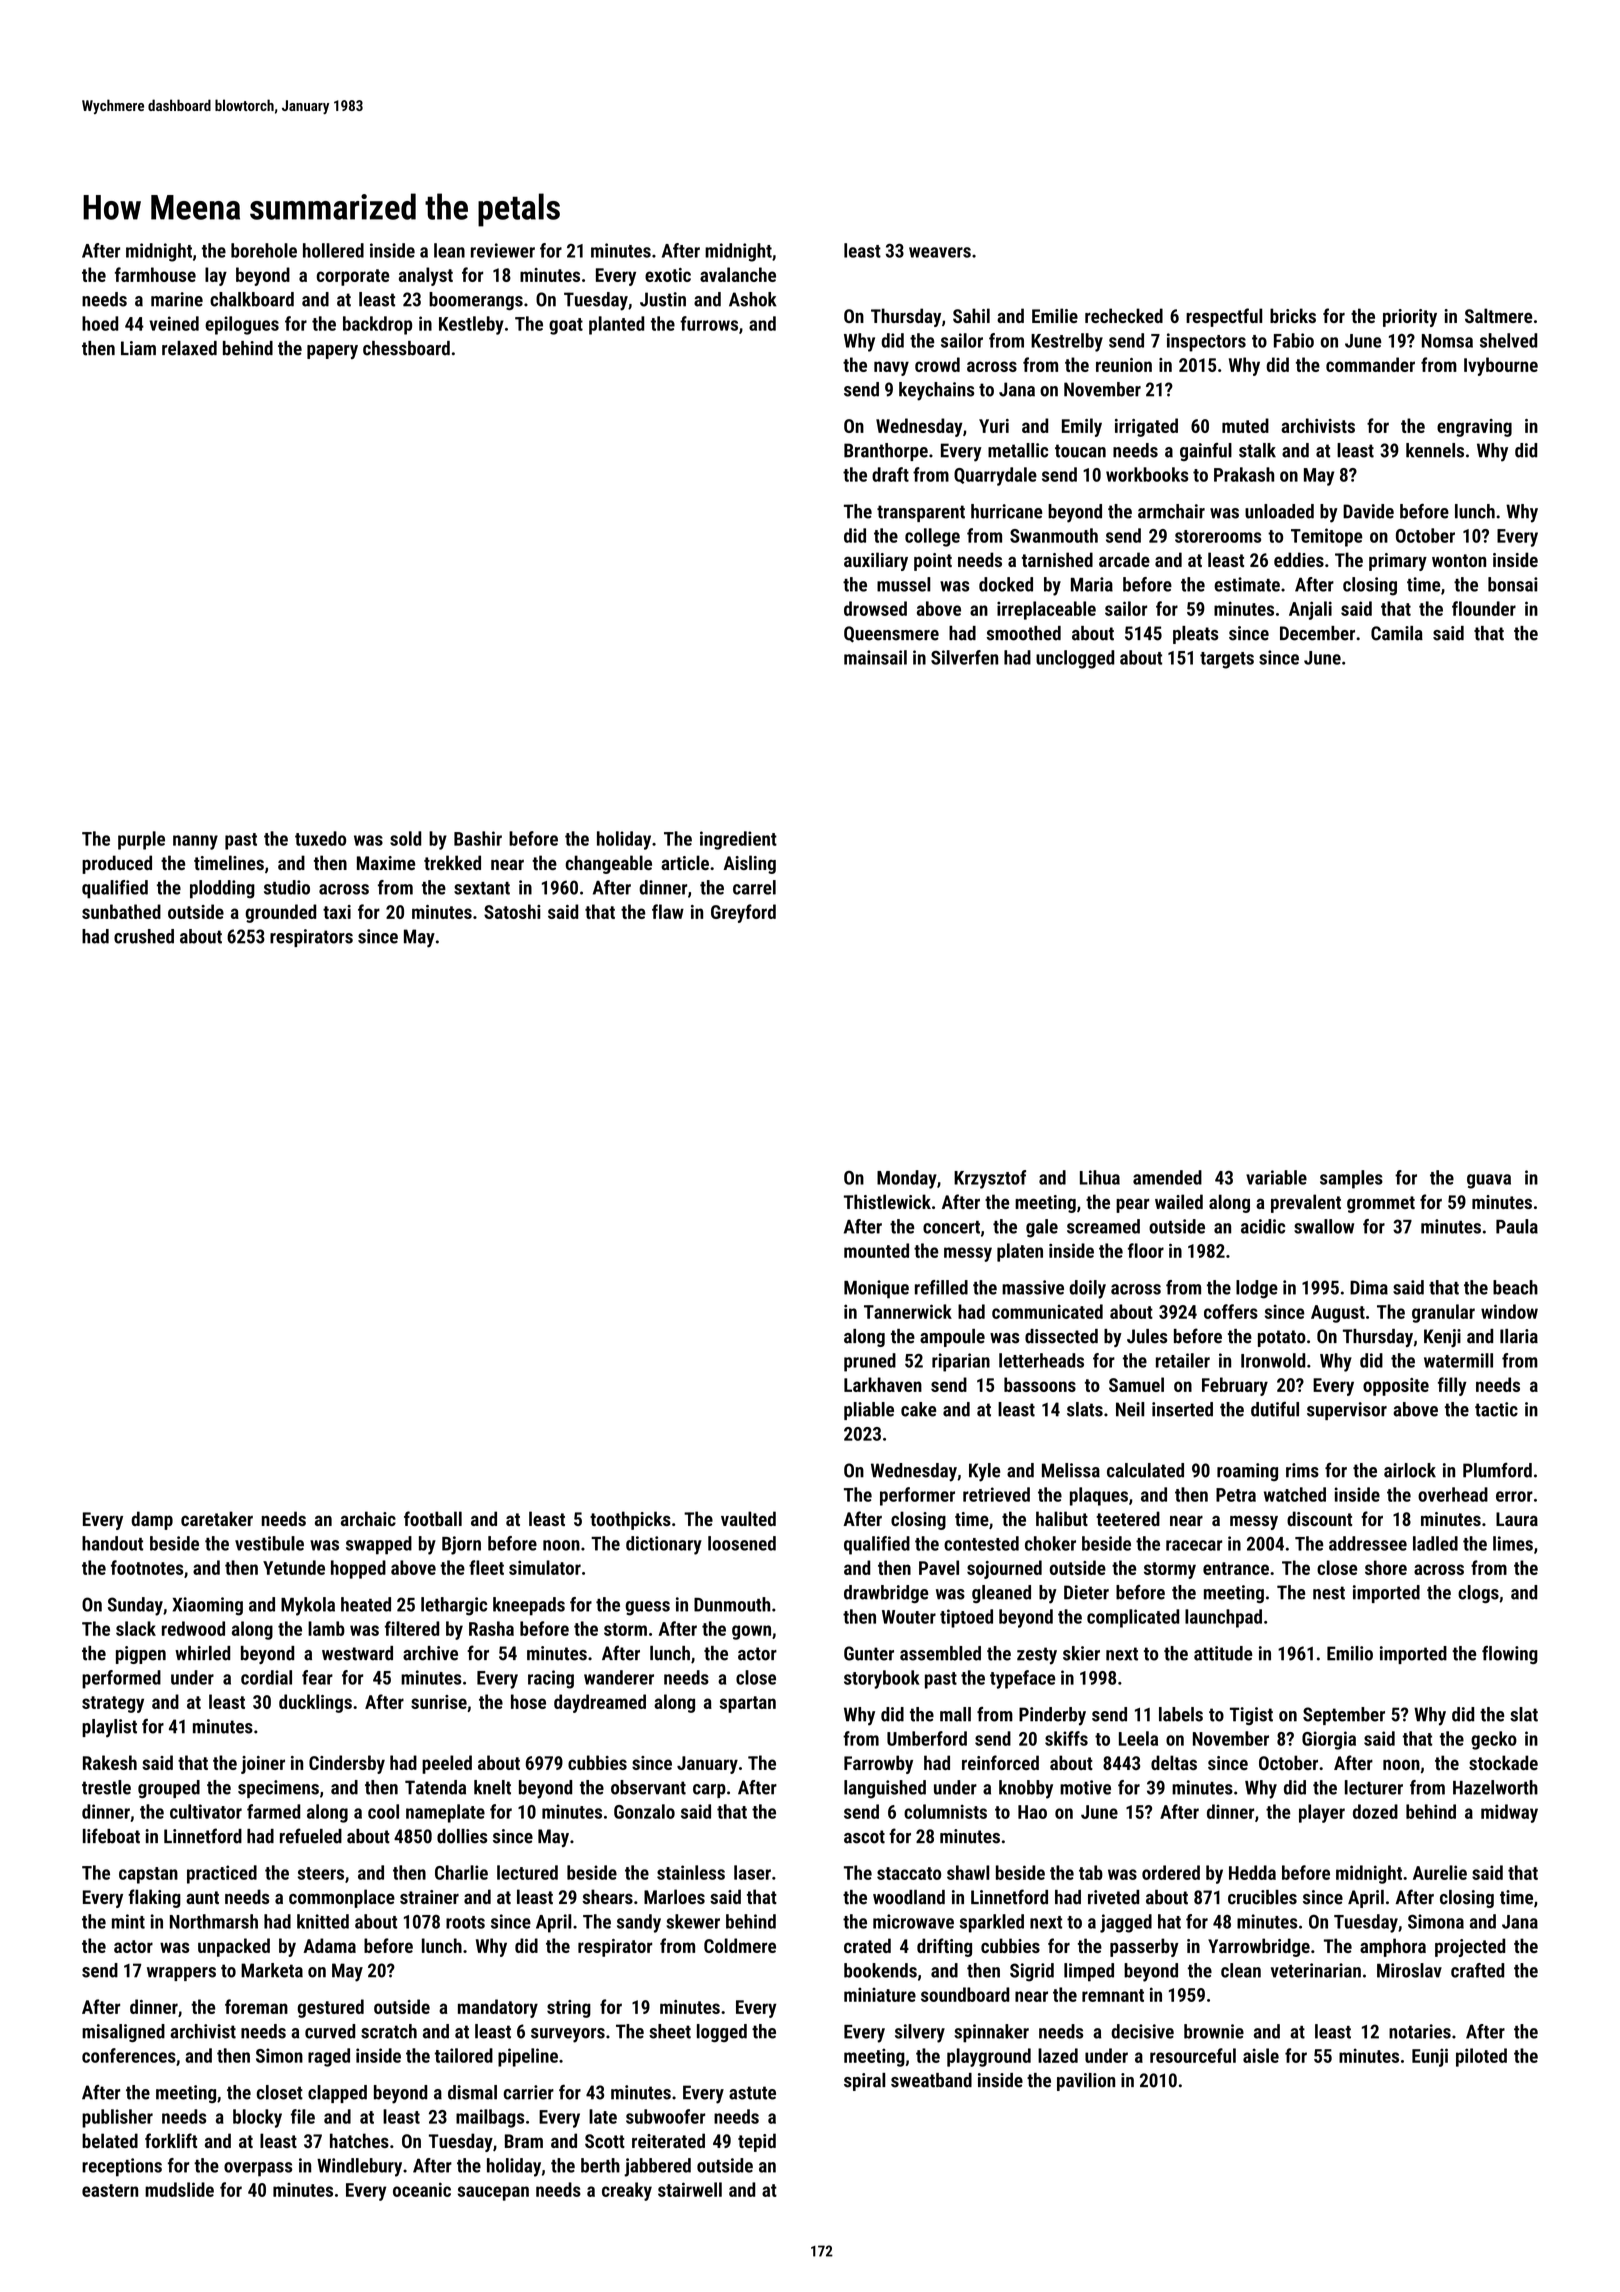  What do you see at coordinates (994, 426) in the screenshot?
I see `Yuri` at bounding box center [994, 426].
